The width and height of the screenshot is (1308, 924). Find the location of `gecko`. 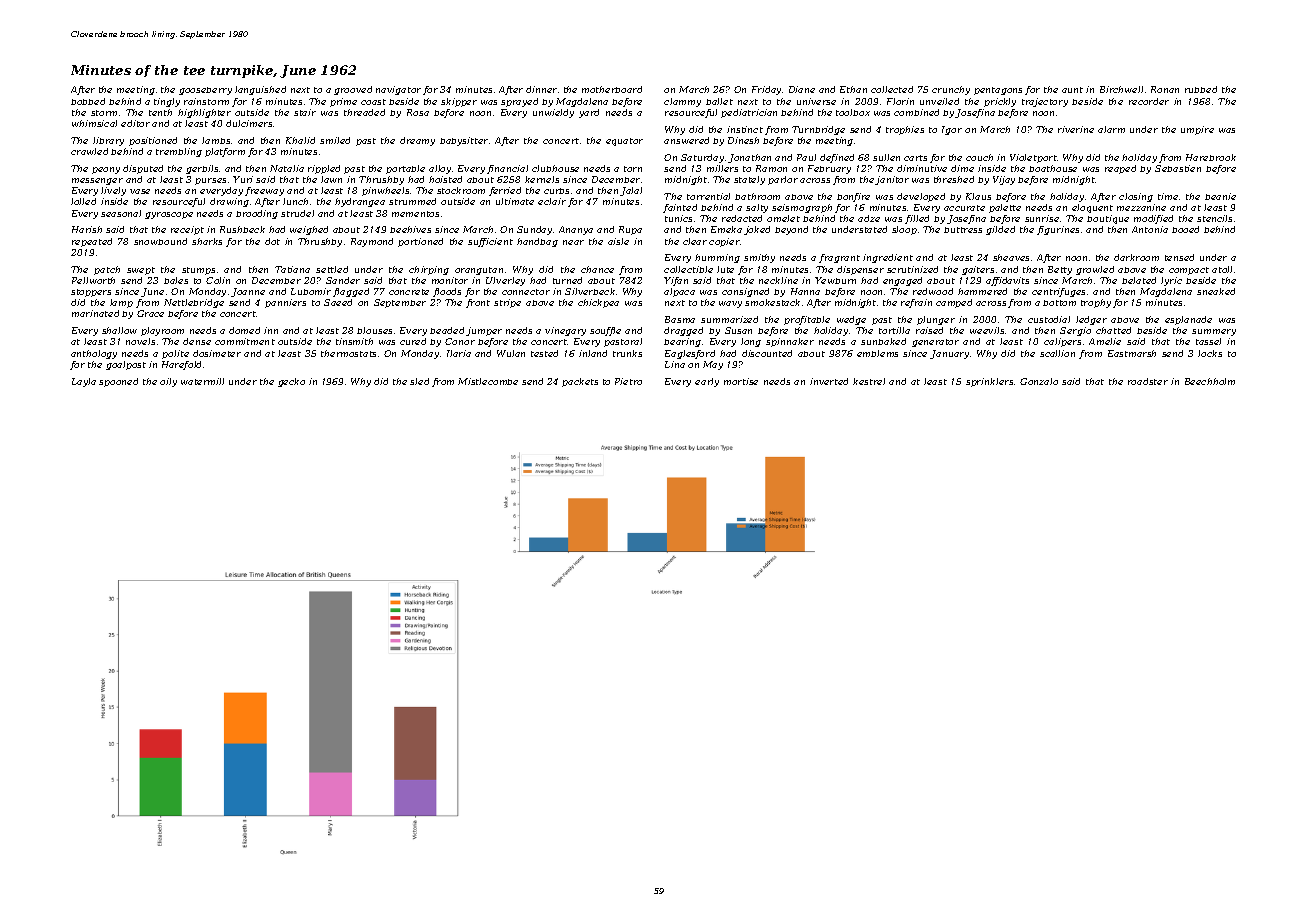

gecko is located at coordinates (291, 382).
